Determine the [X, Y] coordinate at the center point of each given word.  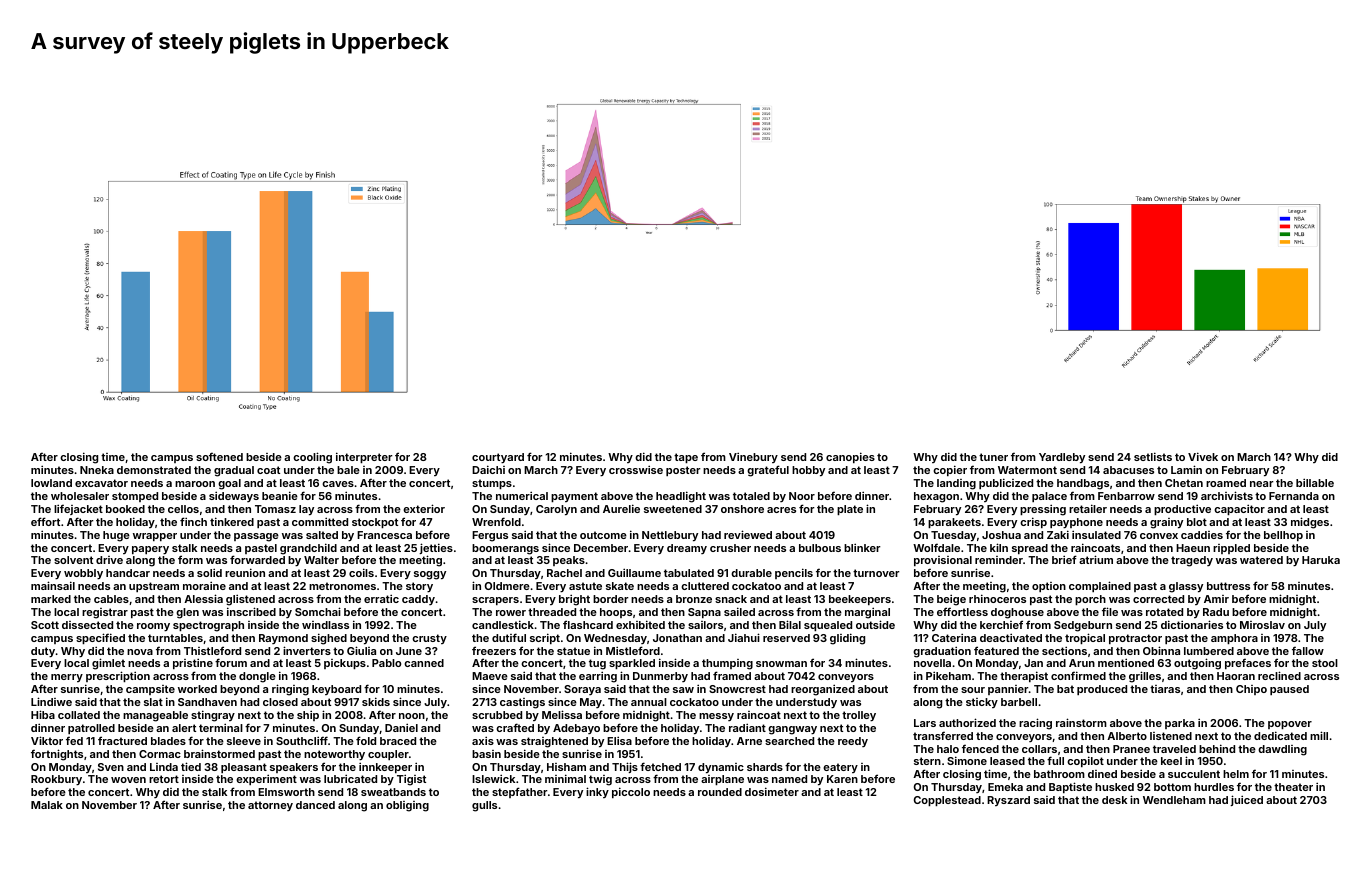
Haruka [1321, 560]
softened [219, 456]
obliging [407, 806]
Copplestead [947, 801]
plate [850, 510]
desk [1114, 800]
